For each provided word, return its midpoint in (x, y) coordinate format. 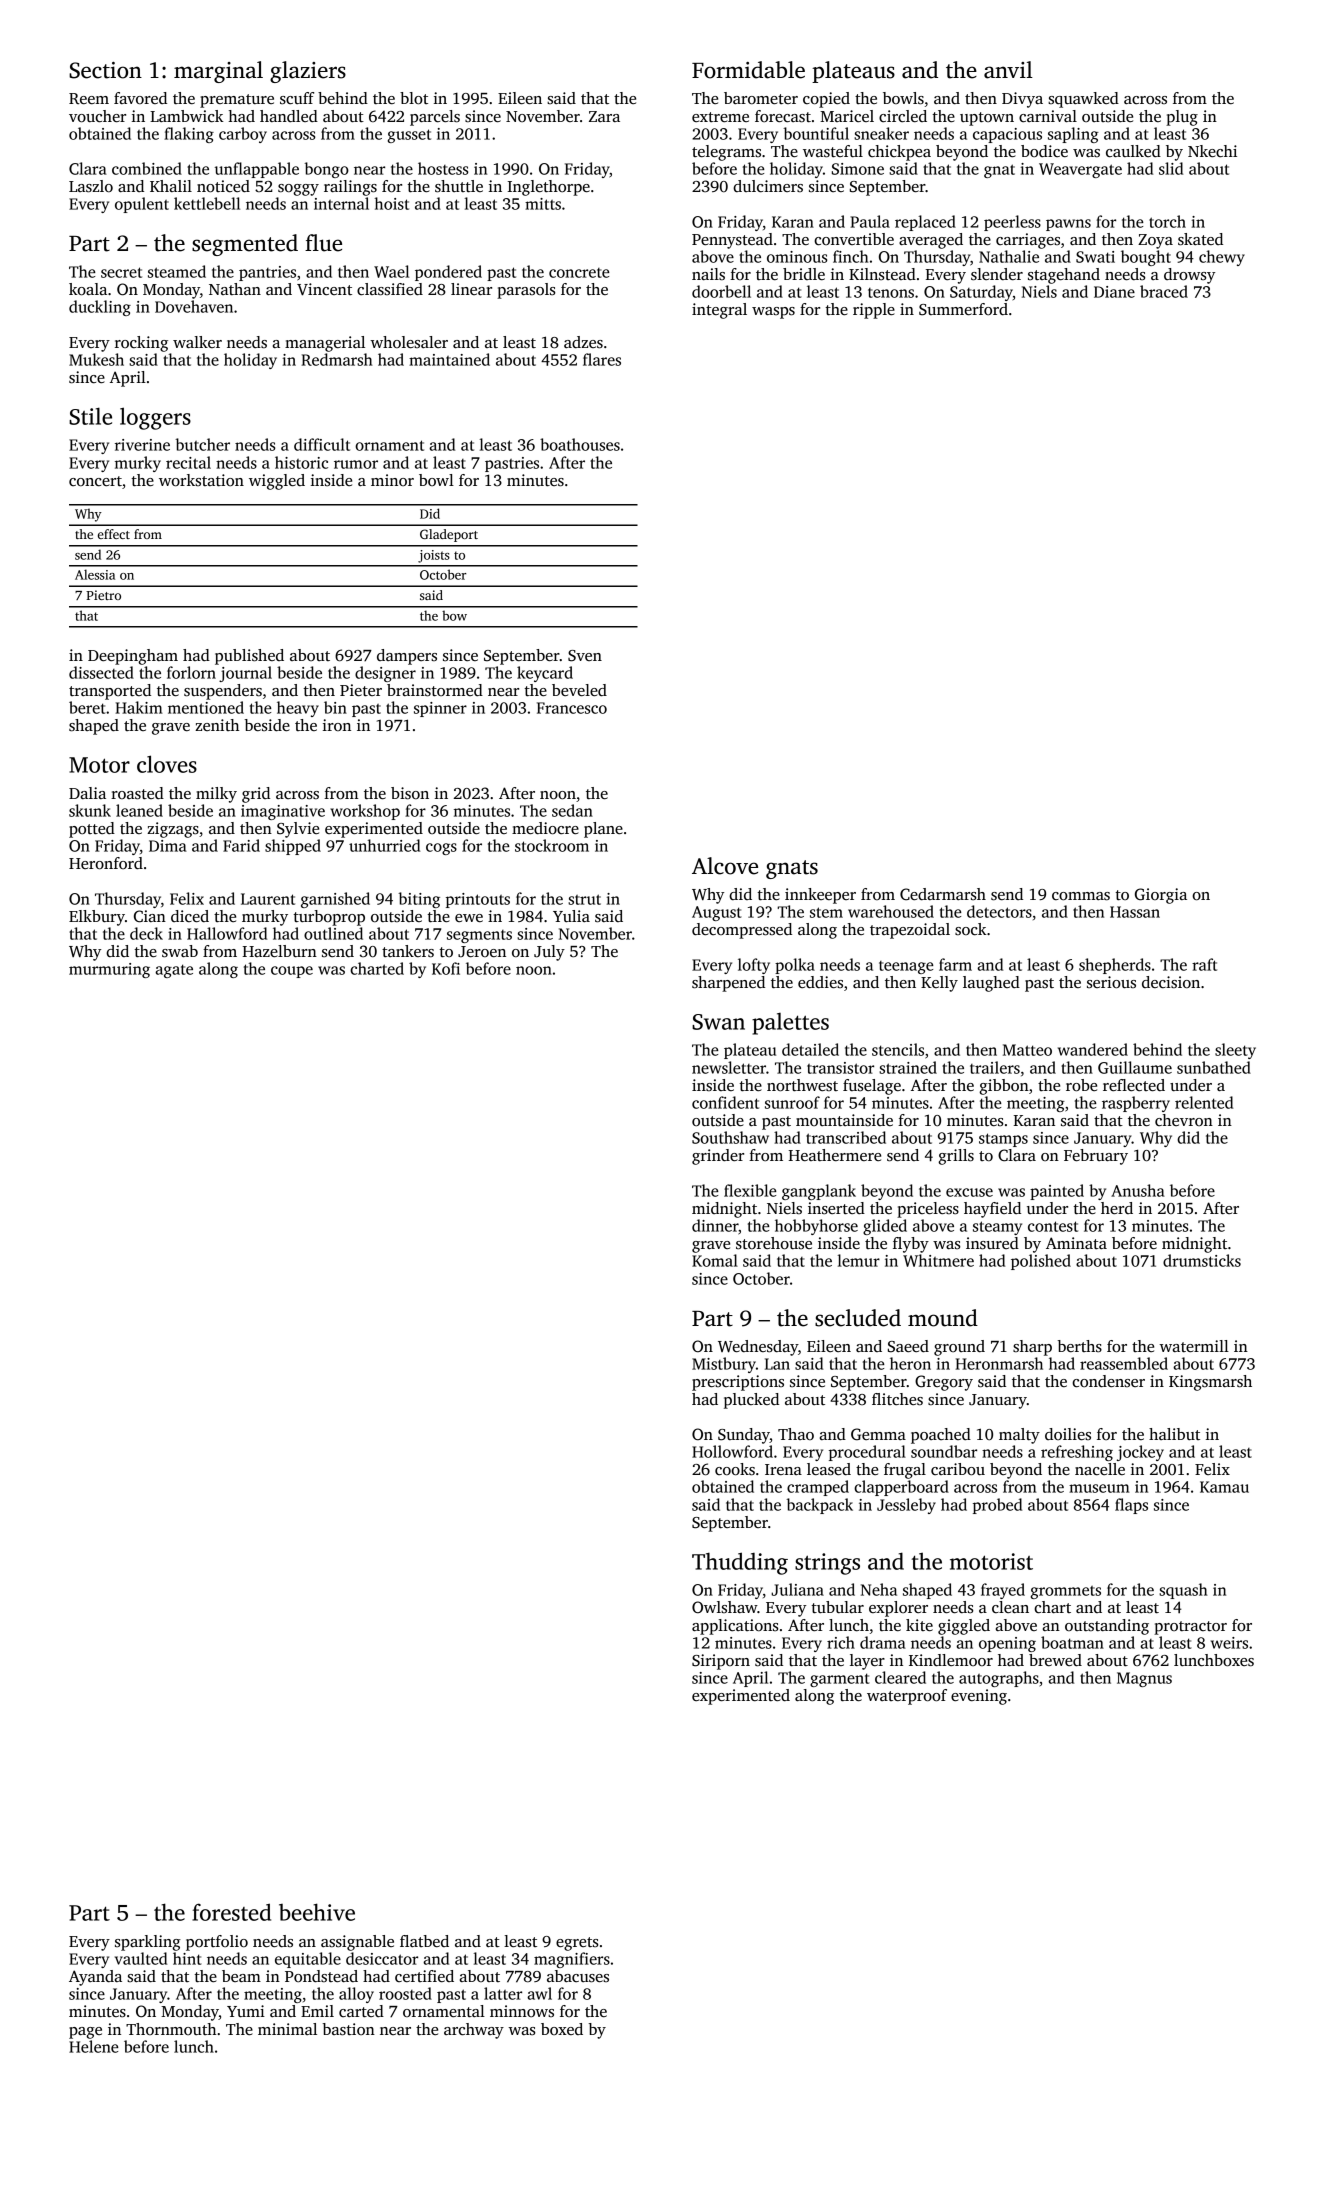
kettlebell (207, 203)
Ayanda (95, 1978)
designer (385, 674)
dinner (715, 1225)
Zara (604, 116)
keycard (545, 674)
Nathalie (1009, 256)
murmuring (109, 970)
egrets (577, 1944)
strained (908, 1067)
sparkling (148, 1943)
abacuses (578, 1976)
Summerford (963, 309)
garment (840, 1680)
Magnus (1144, 1679)
